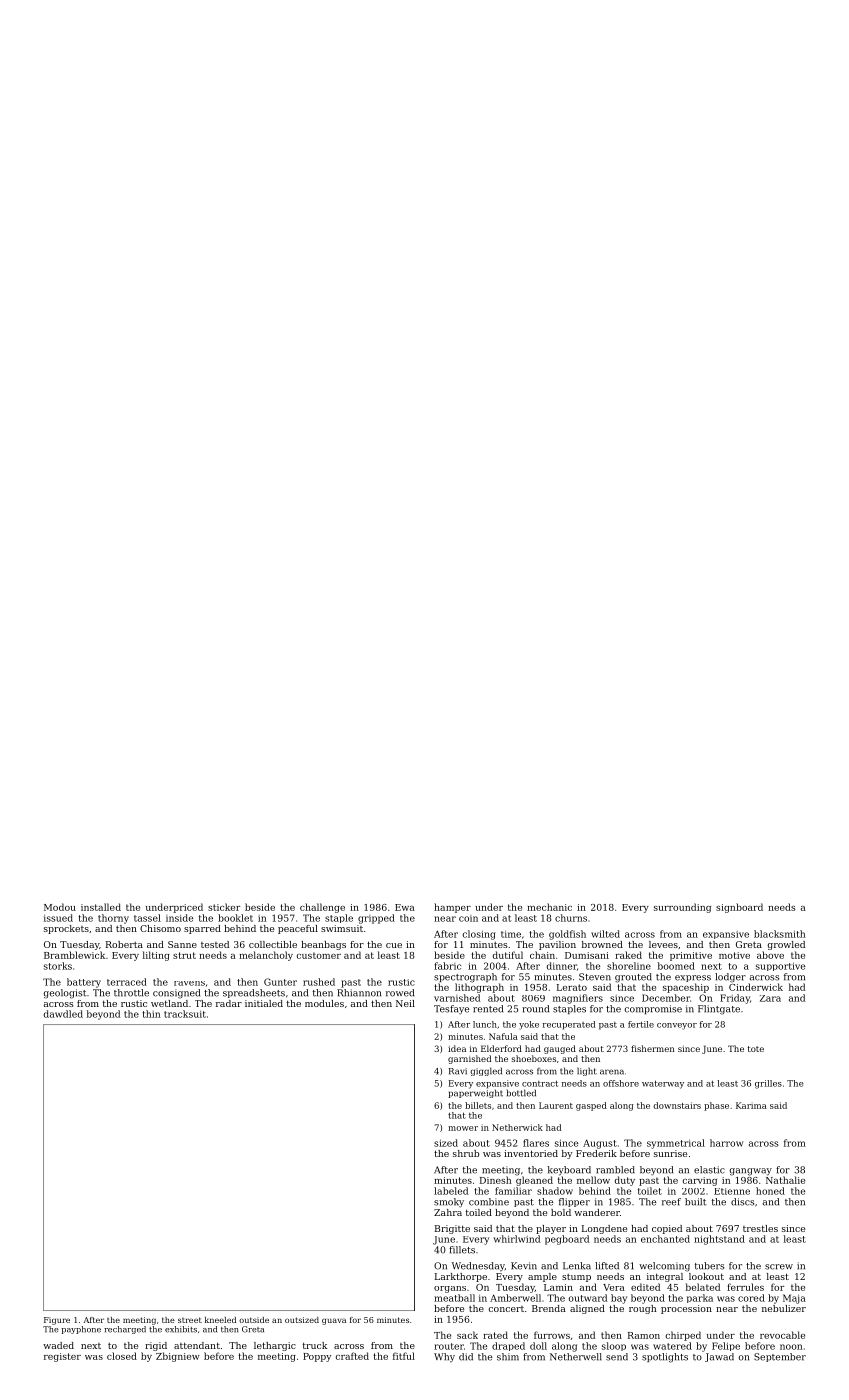 Image resolution: width=849 pixels, height=1400 pixels. What do you see at coordinates (760, 1228) in the image?
I see `trestles` at bounding box center [760, 1228].
